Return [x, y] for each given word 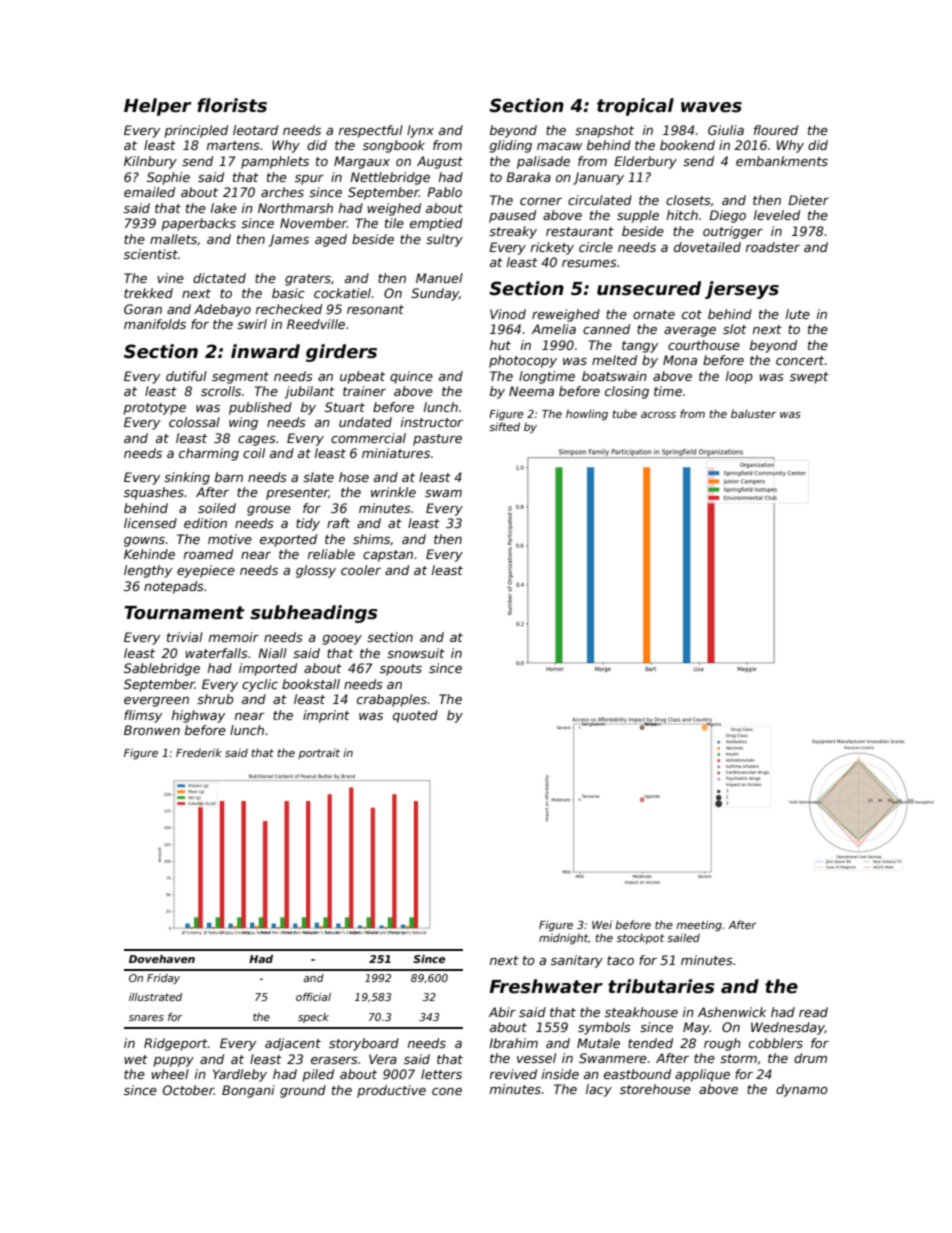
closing [627, 392]
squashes [154, 493]
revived [513, 1074]
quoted [415, 716]
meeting [699, 925]
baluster [753, 413]
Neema [531, 391]
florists [232, 105]
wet [136, 1059]
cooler [361, 570]
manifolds [155, 324]
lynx [420, 131]
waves [711, 107]
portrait [319, 753]
